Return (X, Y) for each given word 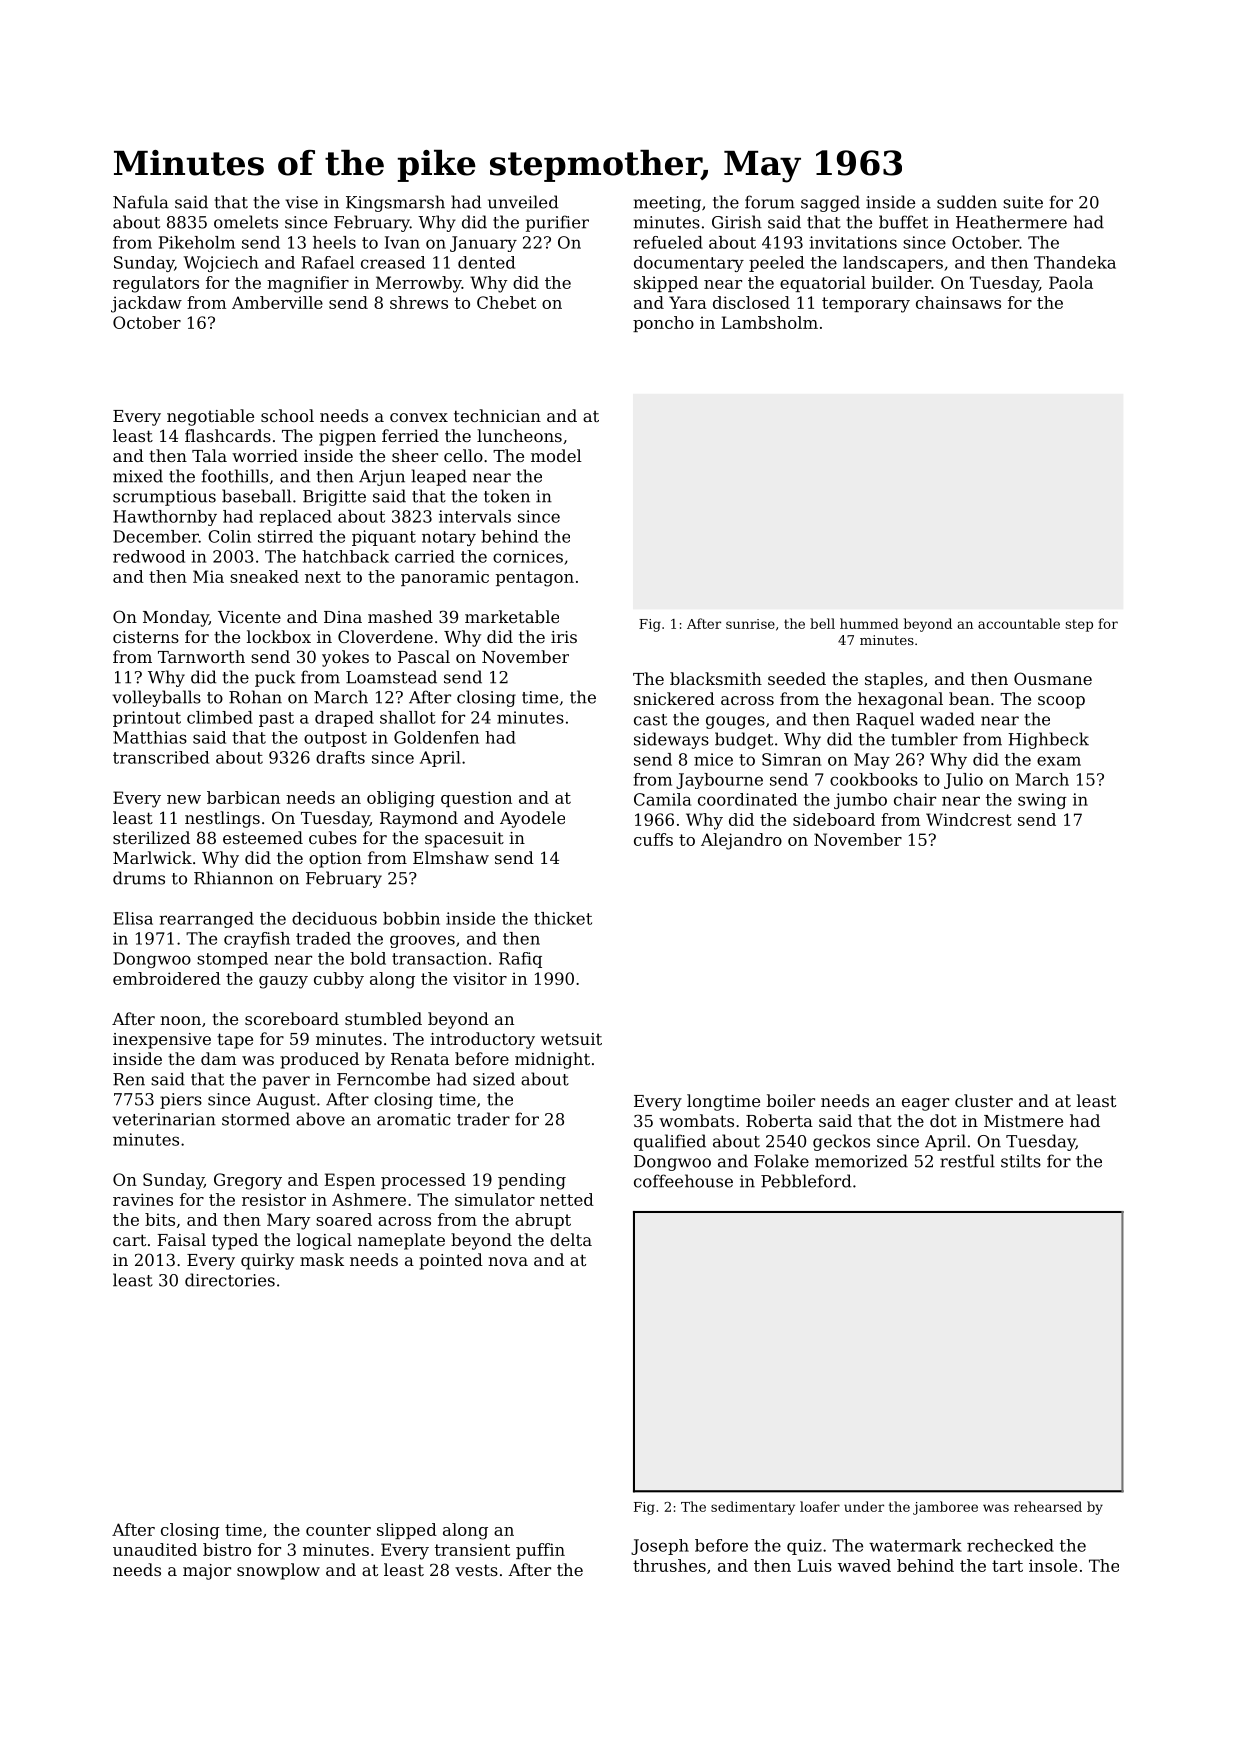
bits (160, 1219)
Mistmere (1023, 1121)
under (864, 1506)
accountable (1019, 623)
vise (301, 202)
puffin (540, 1551)
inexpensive (162, 1041)
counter (338, 1530)
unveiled (523, 202)
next (323, 577)
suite (1023, 202)
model (556, 455)
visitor (480, 978)
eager (925, 1104)
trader (483, 1119)
